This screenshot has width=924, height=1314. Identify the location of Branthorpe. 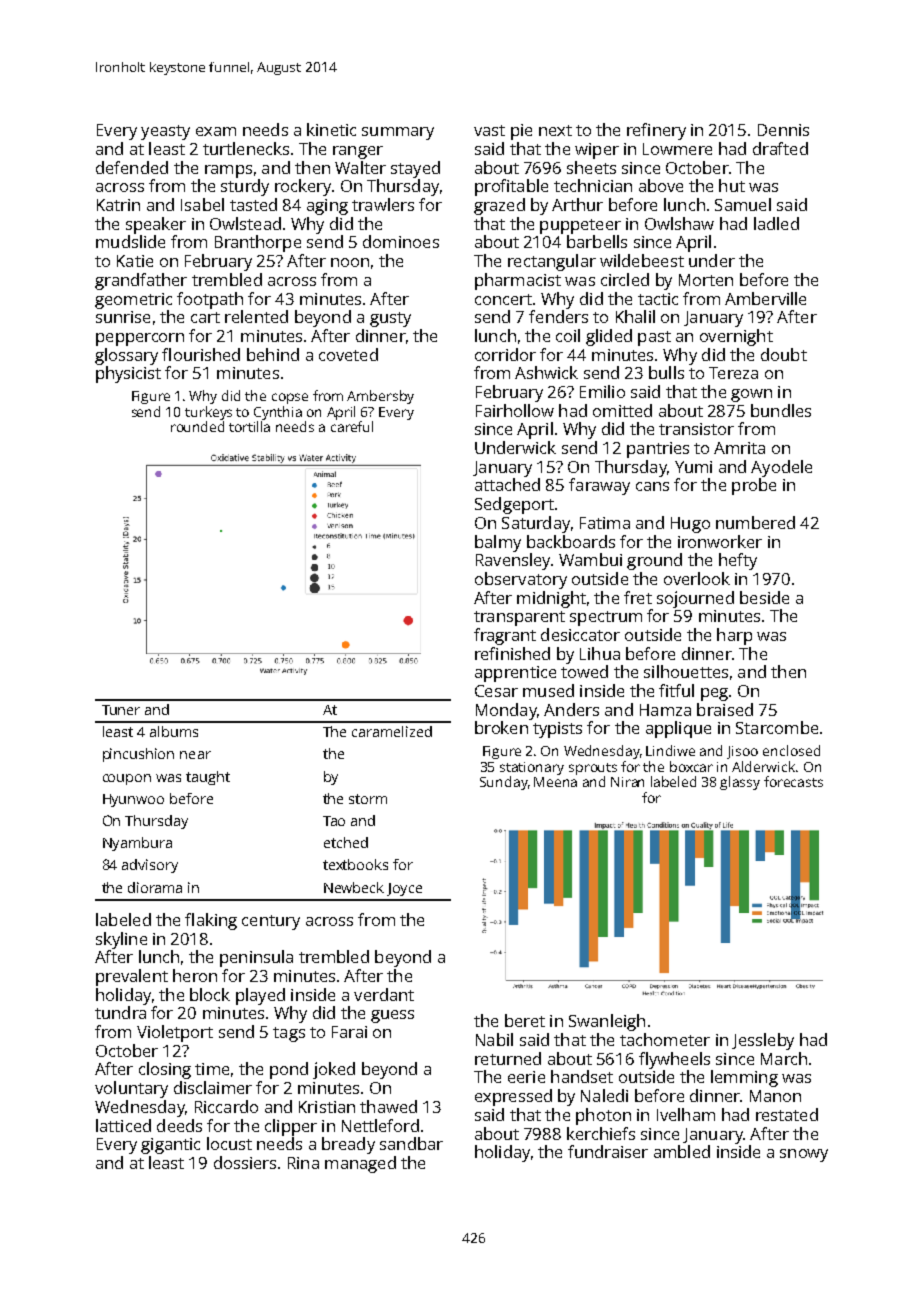
(258, 243).
